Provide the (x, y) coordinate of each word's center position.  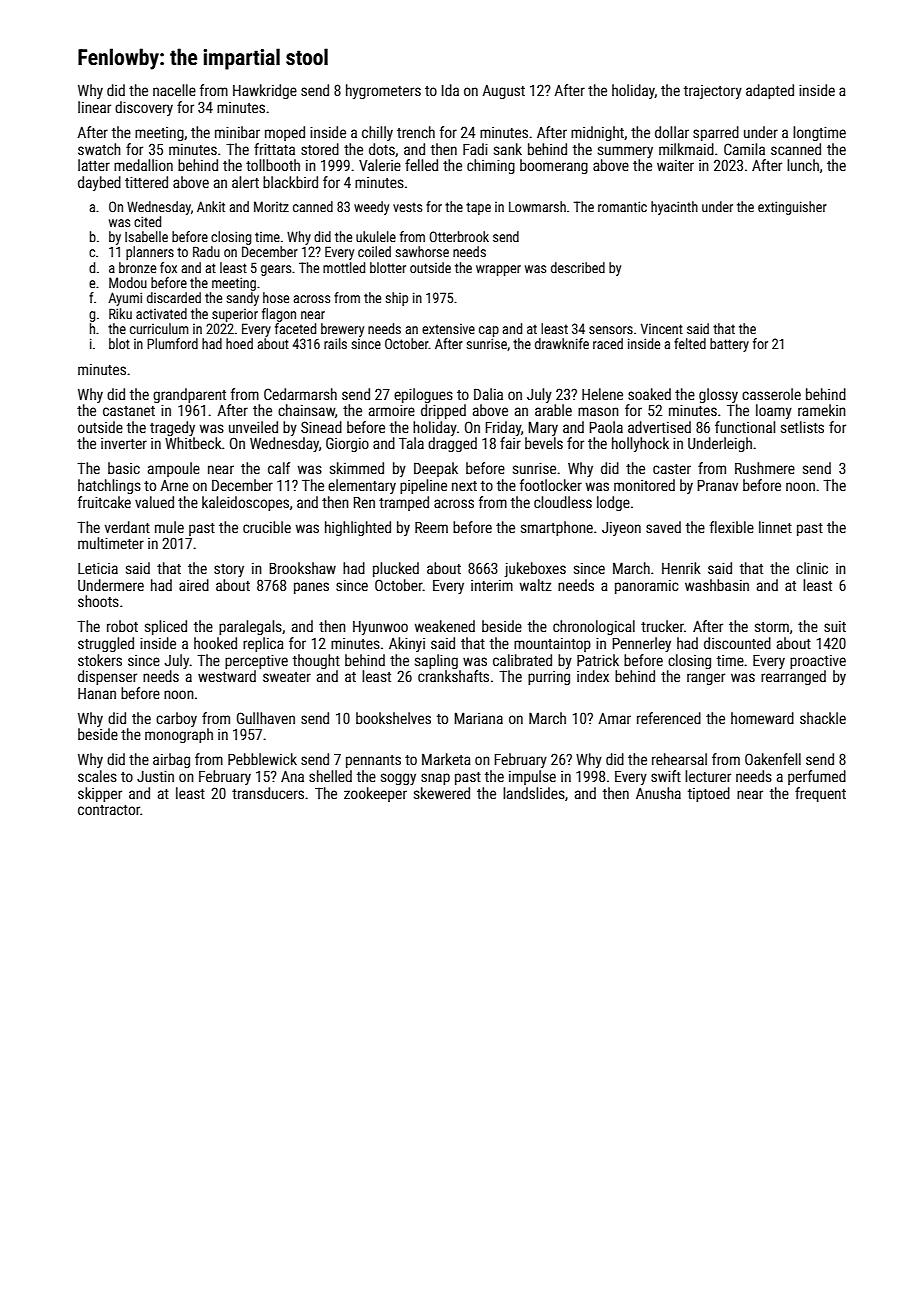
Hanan (97, 693)
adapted (770, 91)
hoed (239, 343)
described (578, 267)
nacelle (174, 90)
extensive (448, 329)
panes (311, 588)
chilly (377, 133)
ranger (706, 679)
